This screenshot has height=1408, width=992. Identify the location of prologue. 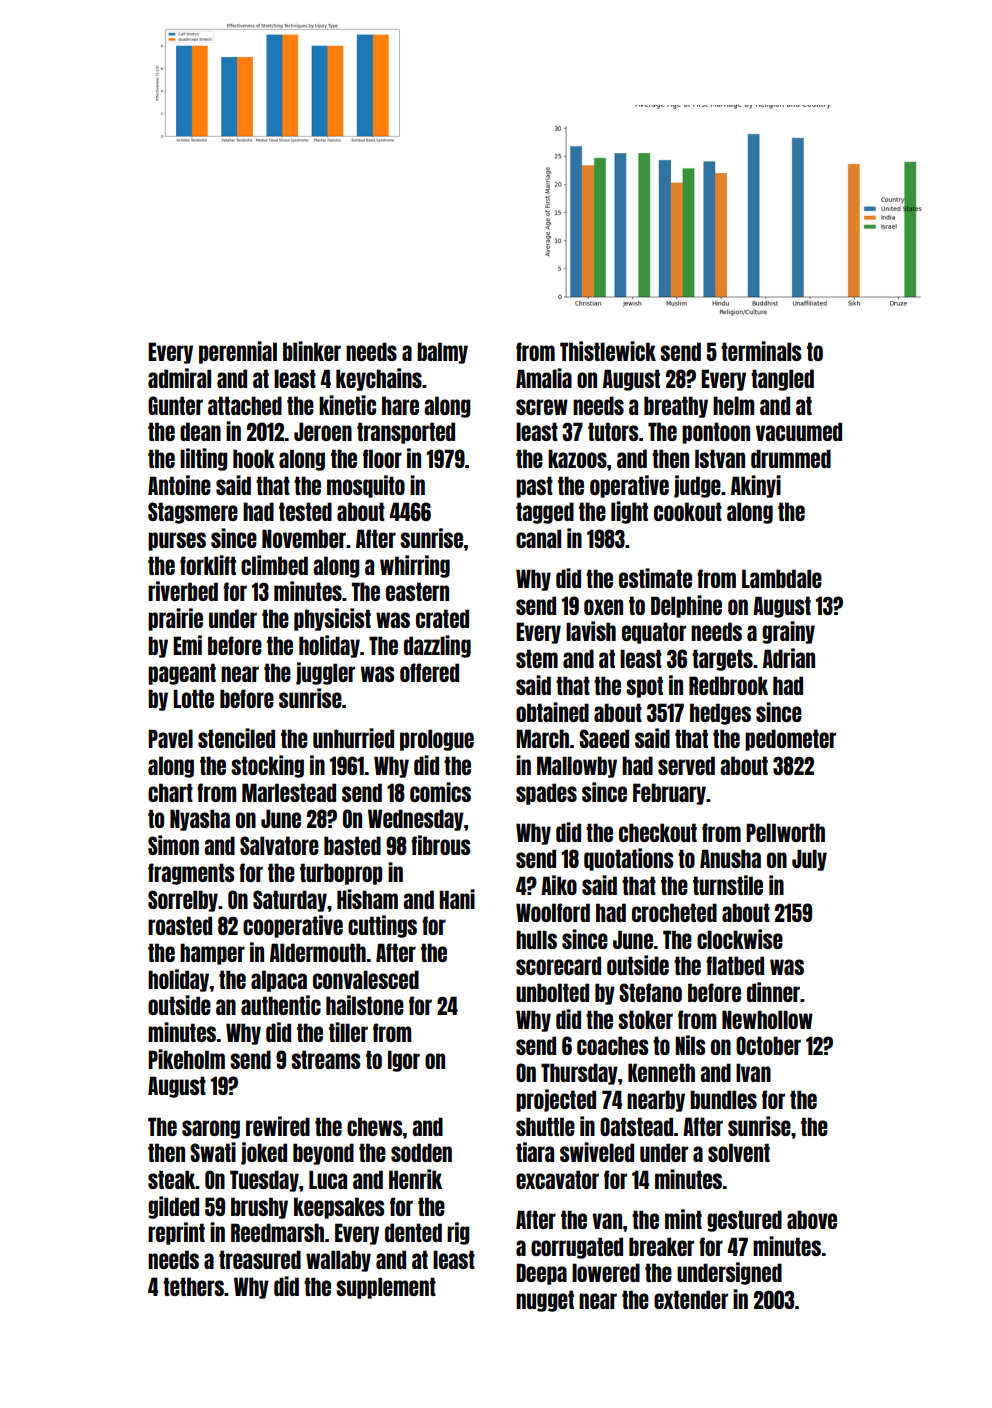
(437, 740).
